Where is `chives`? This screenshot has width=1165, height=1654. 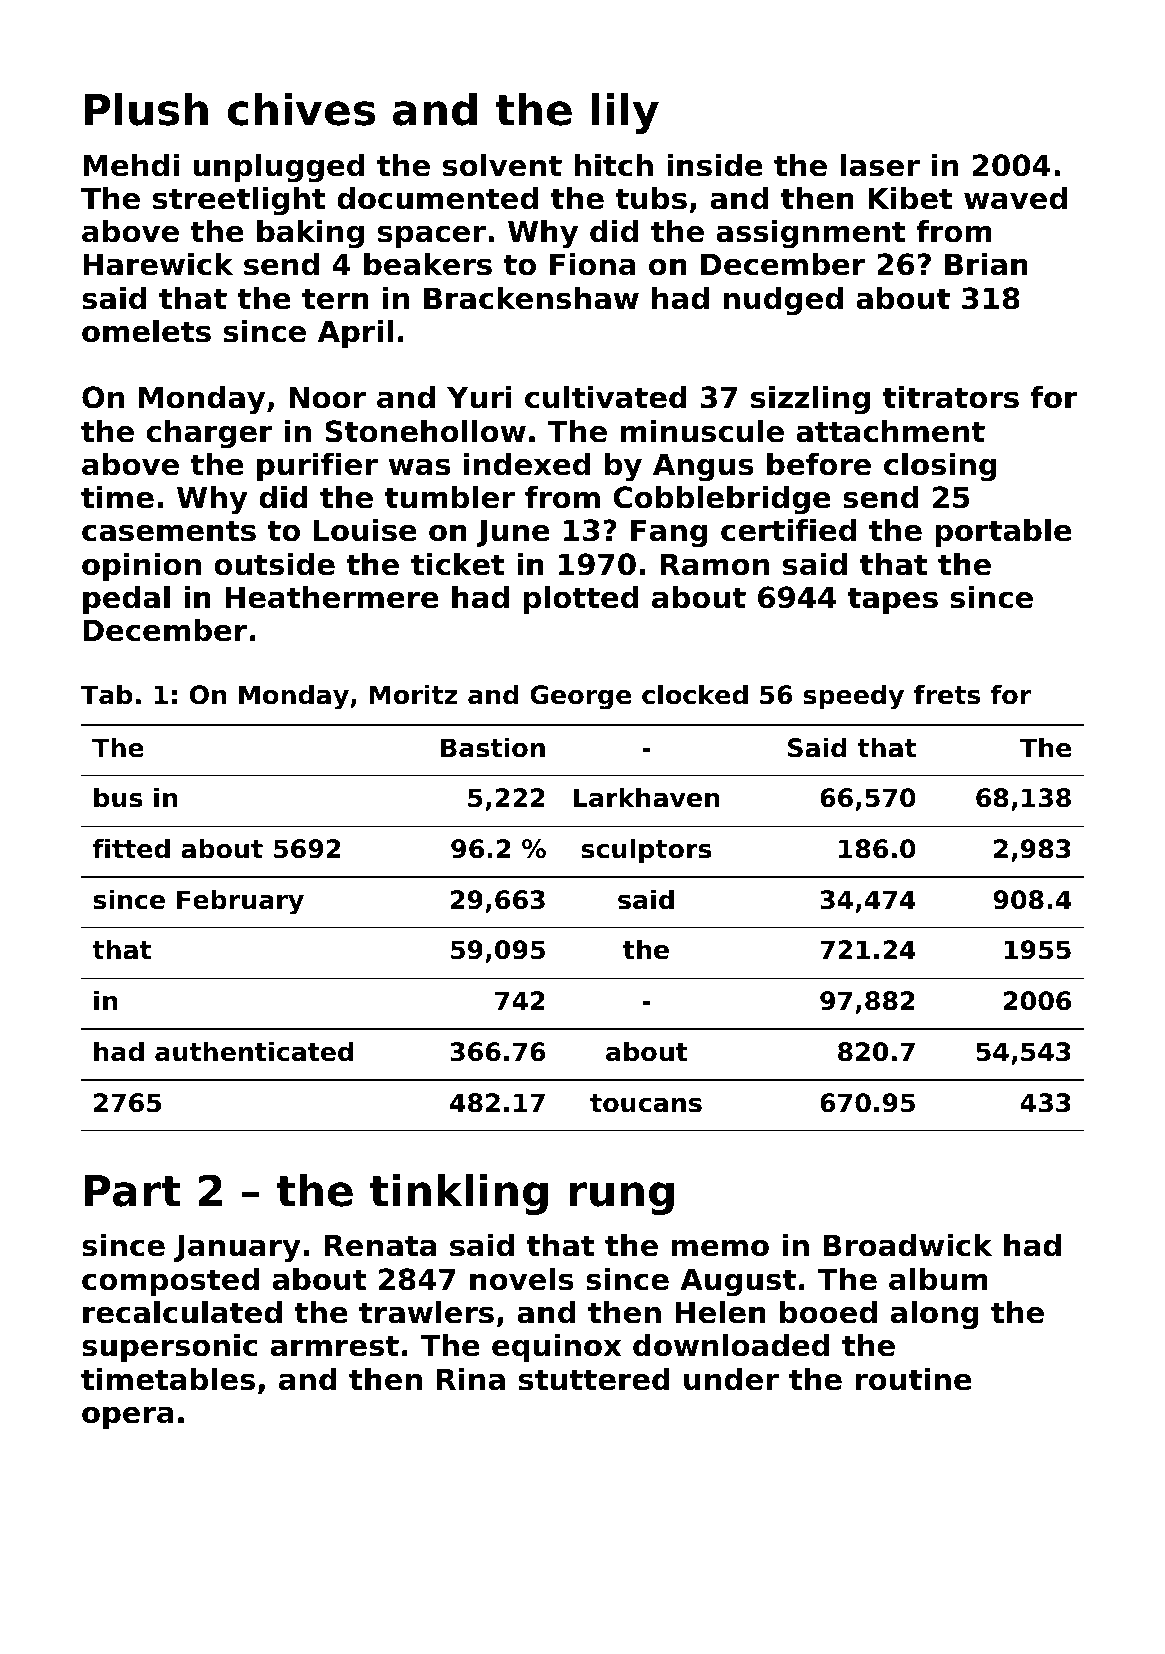 chives is located at coordinates (301, 109).
